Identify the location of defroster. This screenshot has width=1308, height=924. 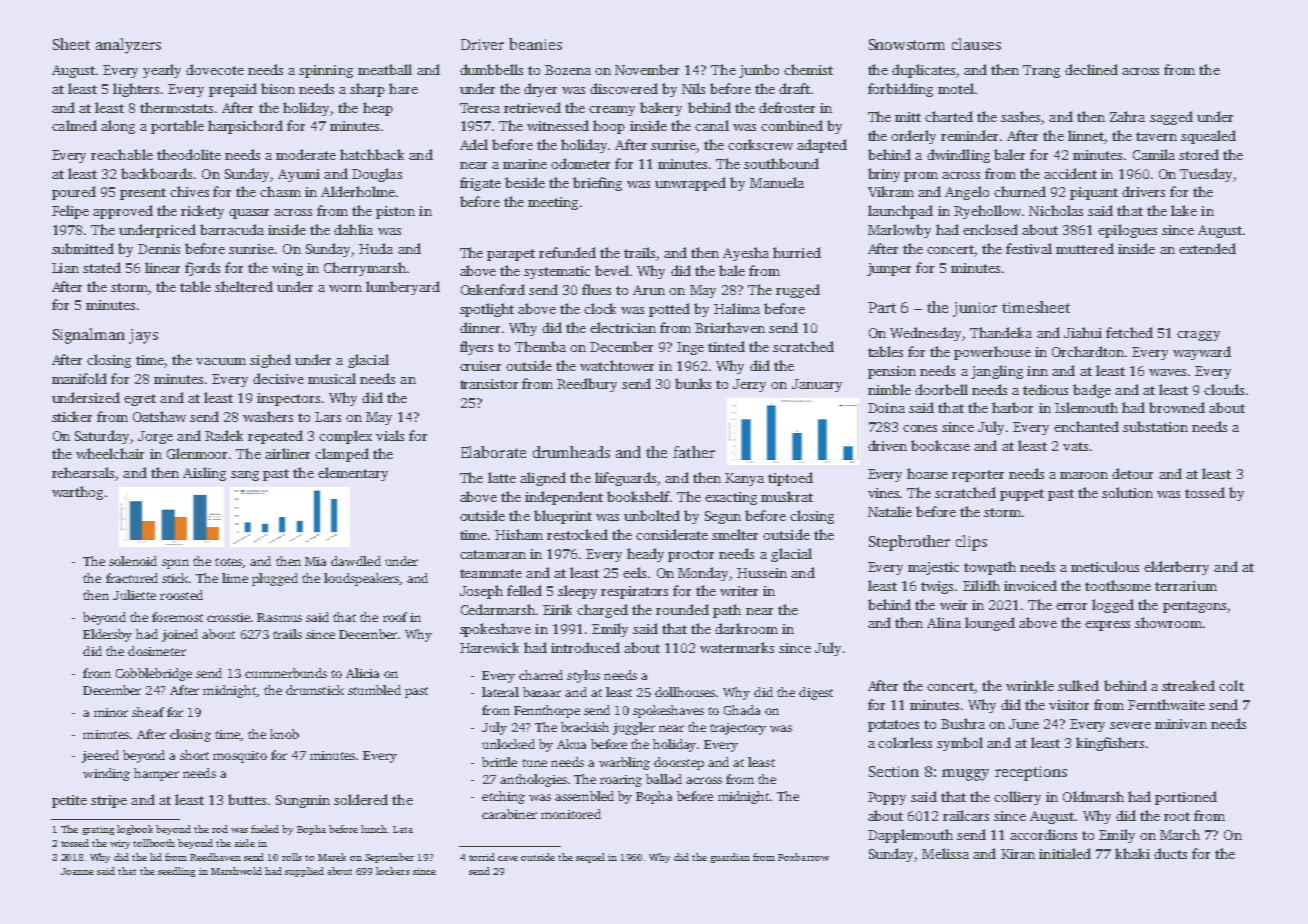
(787, 107).
